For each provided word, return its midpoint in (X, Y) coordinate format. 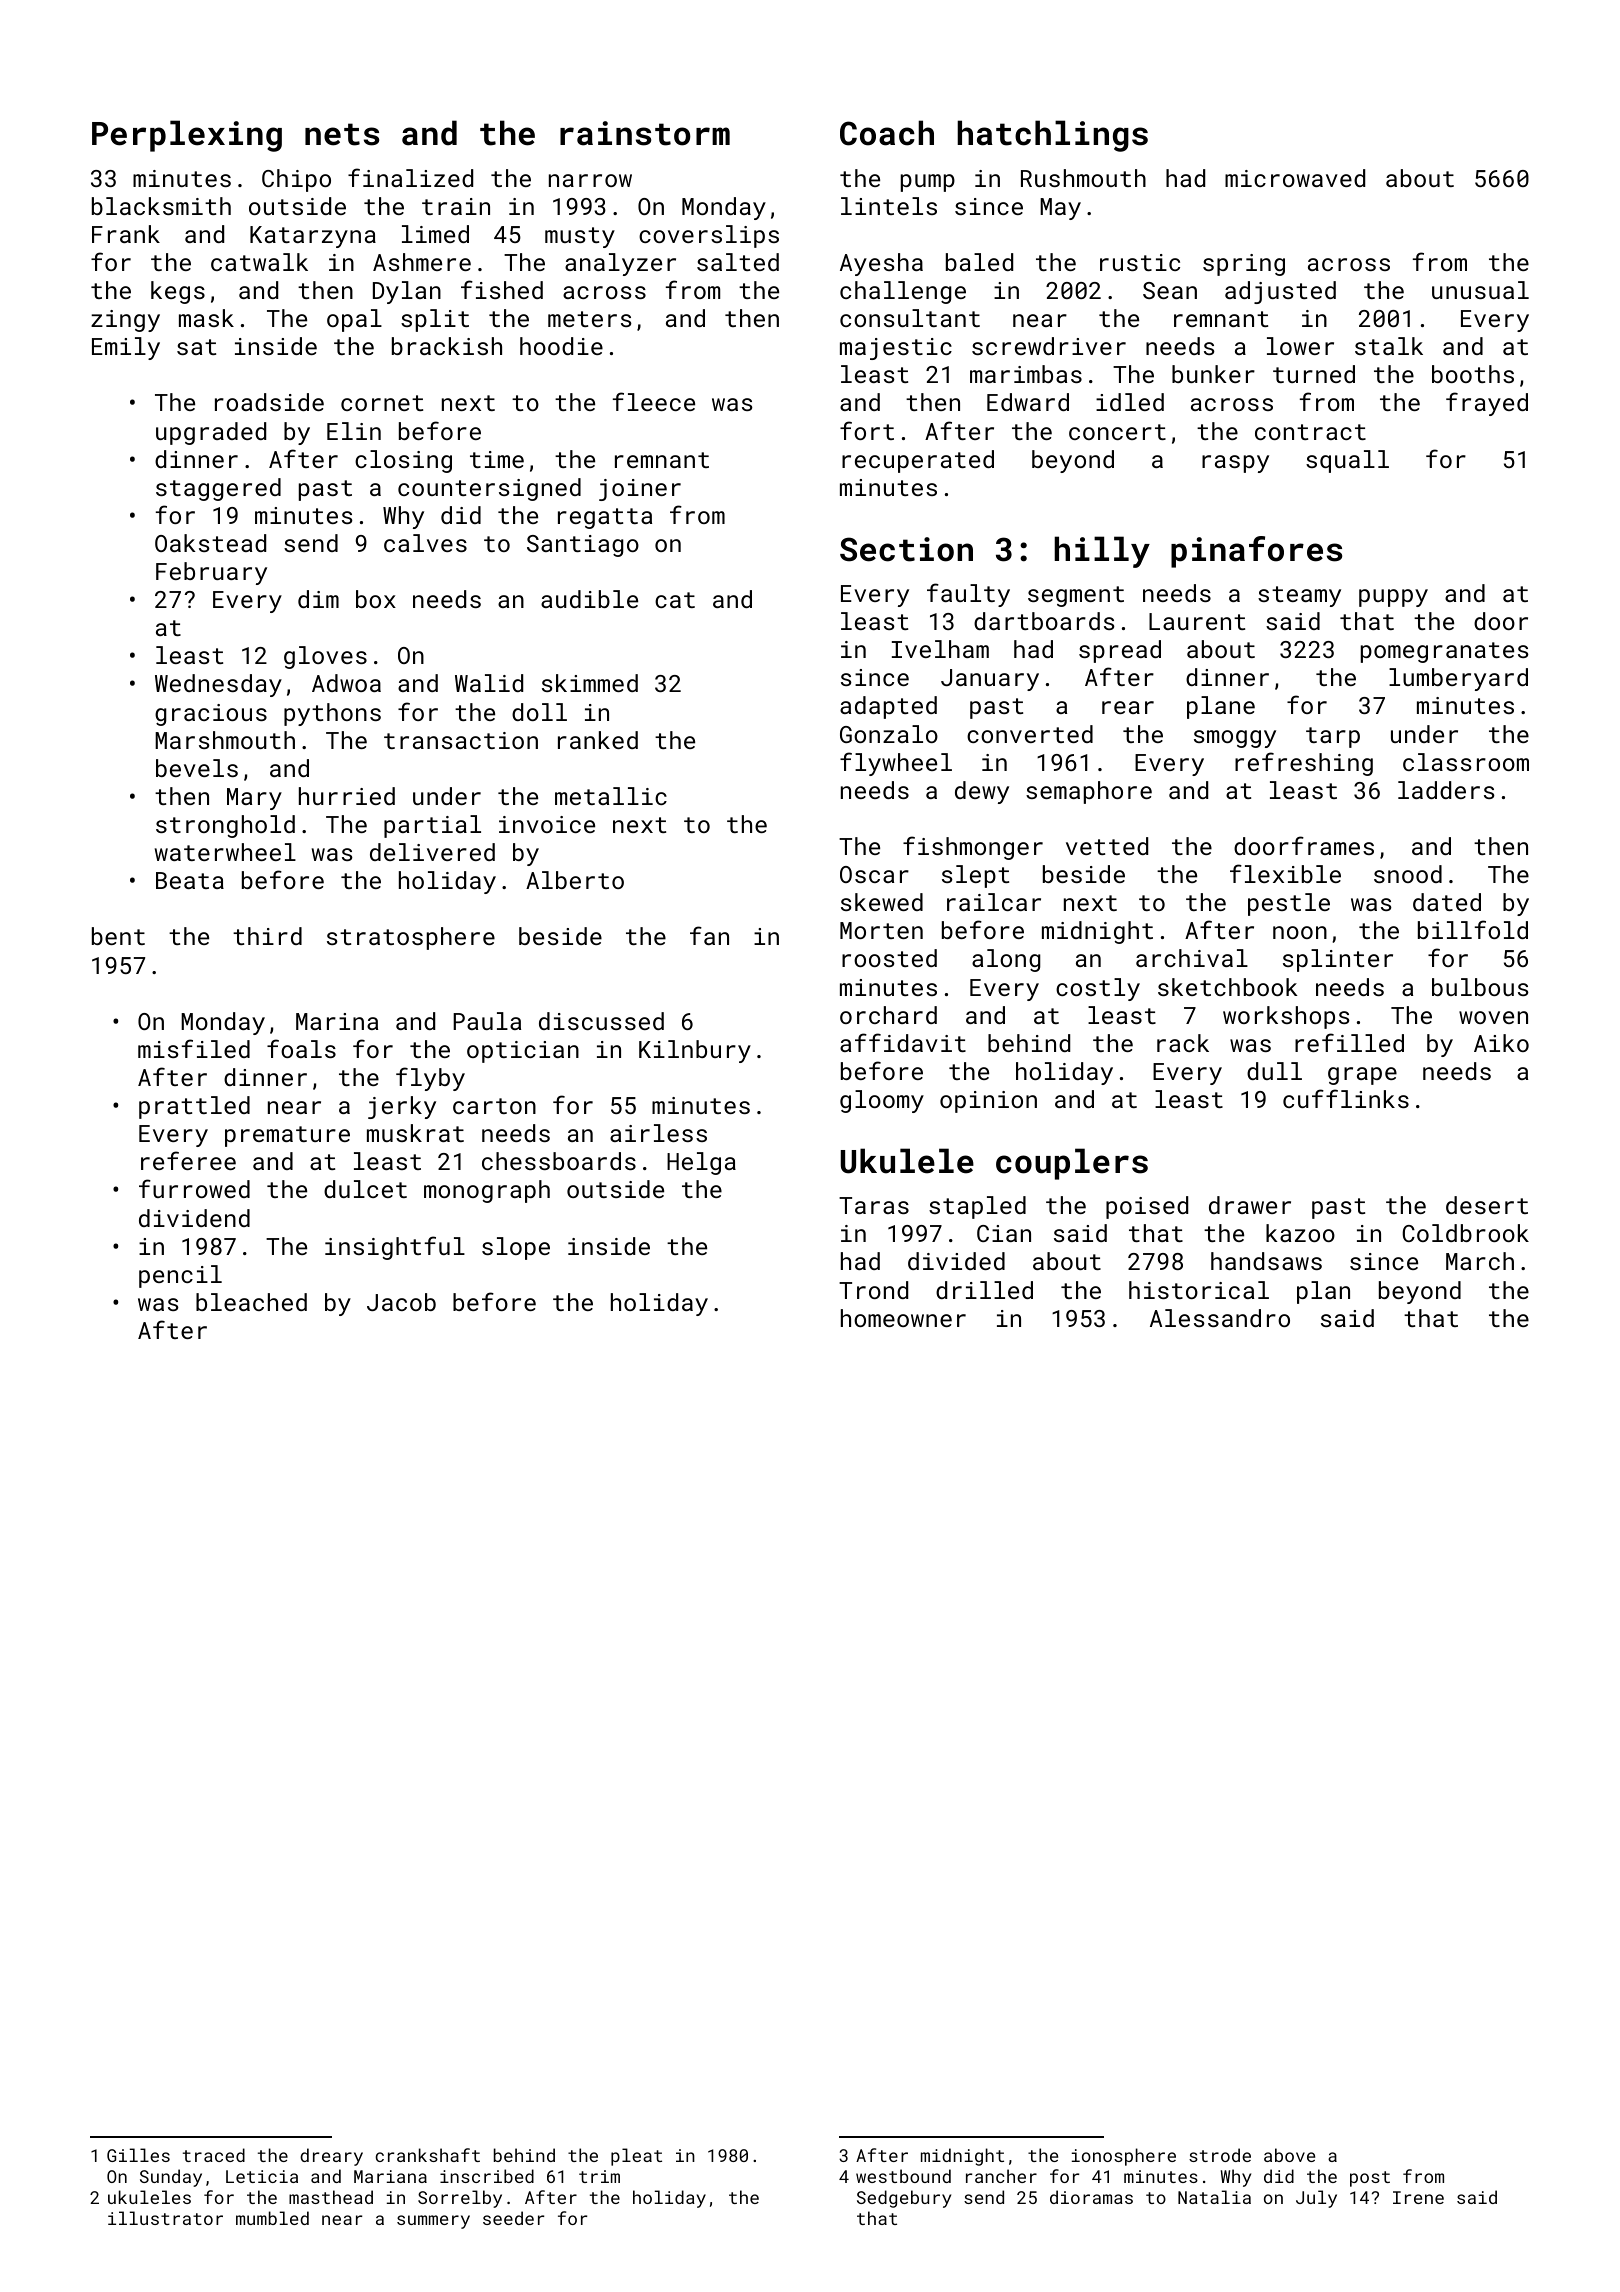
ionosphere (1124, 2157)
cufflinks (1346, 1098)
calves (425, 543)
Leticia (262, 2176)
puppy (1393, 598)
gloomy (882, 1101)
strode (1220, 2155)
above (1289, 2155)
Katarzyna (313, 237)
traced (214, 2155)
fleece (654, 401)
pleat (636, 2157)
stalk (1389, 346)
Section (906, 549)
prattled (194, 1107)
